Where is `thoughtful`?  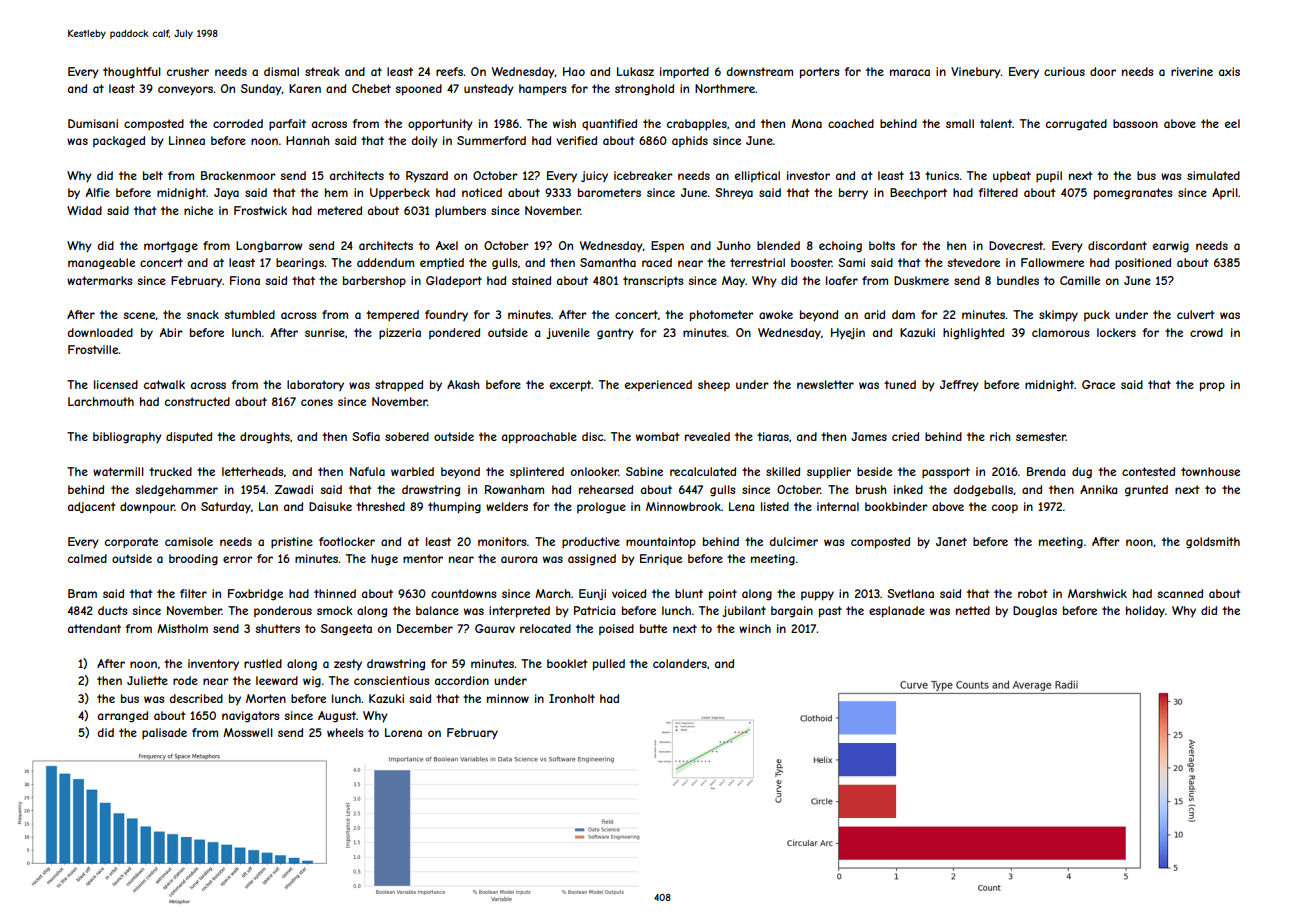
thoughtful is located at coordinates (132, 73).
